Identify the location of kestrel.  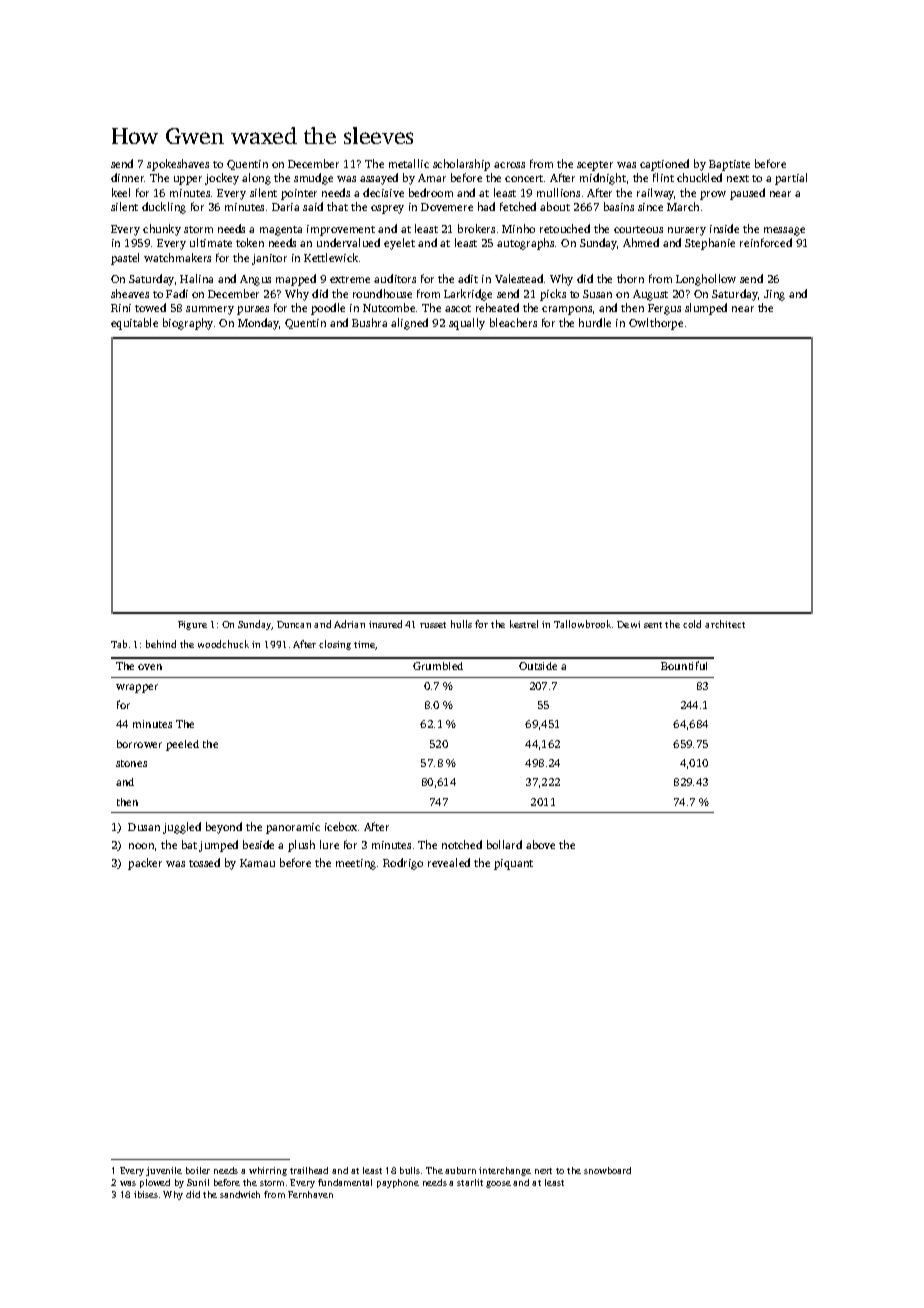
(524, 624).
